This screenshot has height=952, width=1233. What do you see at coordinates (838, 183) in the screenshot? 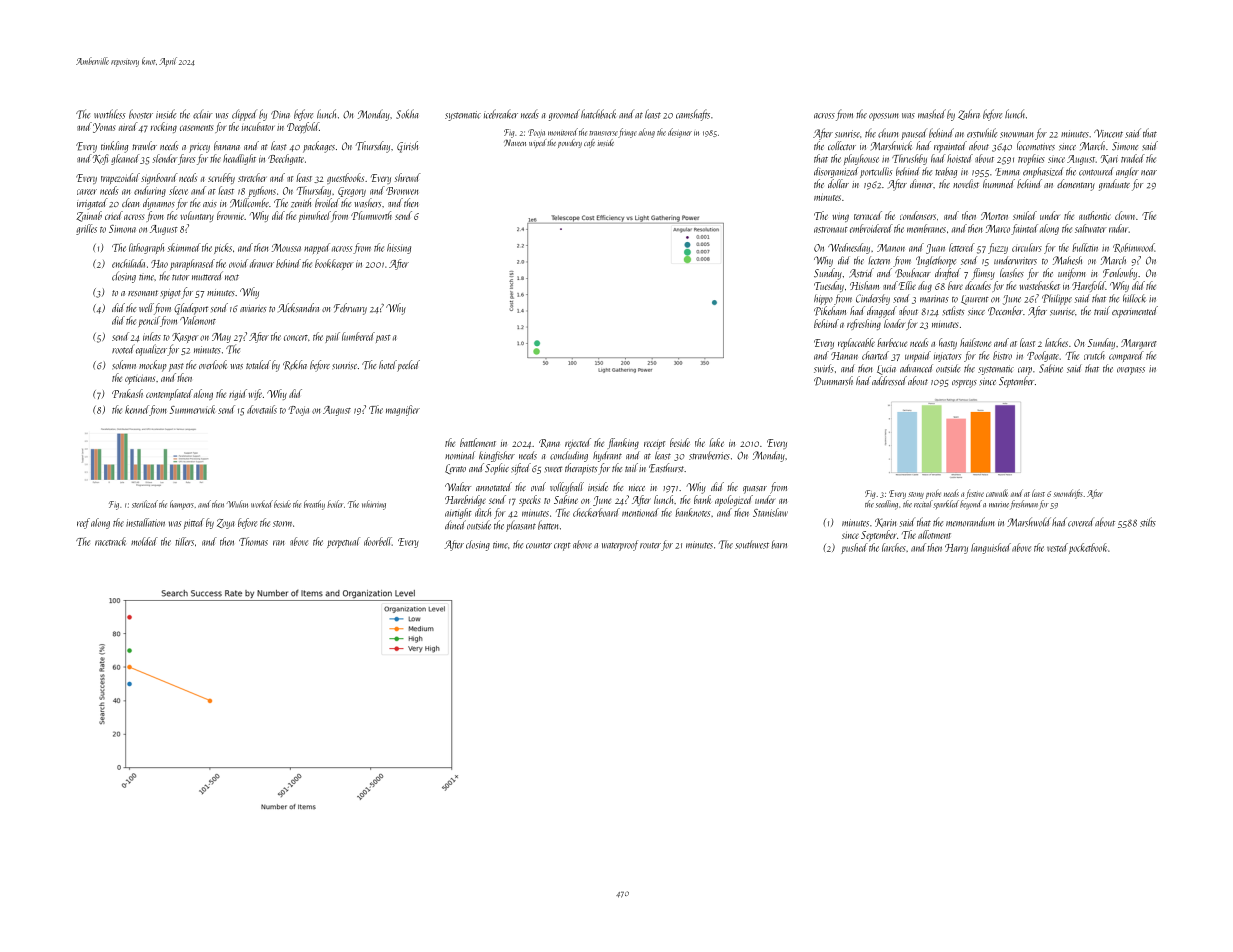
I see `dollar` at bounding box center [838, 183].
